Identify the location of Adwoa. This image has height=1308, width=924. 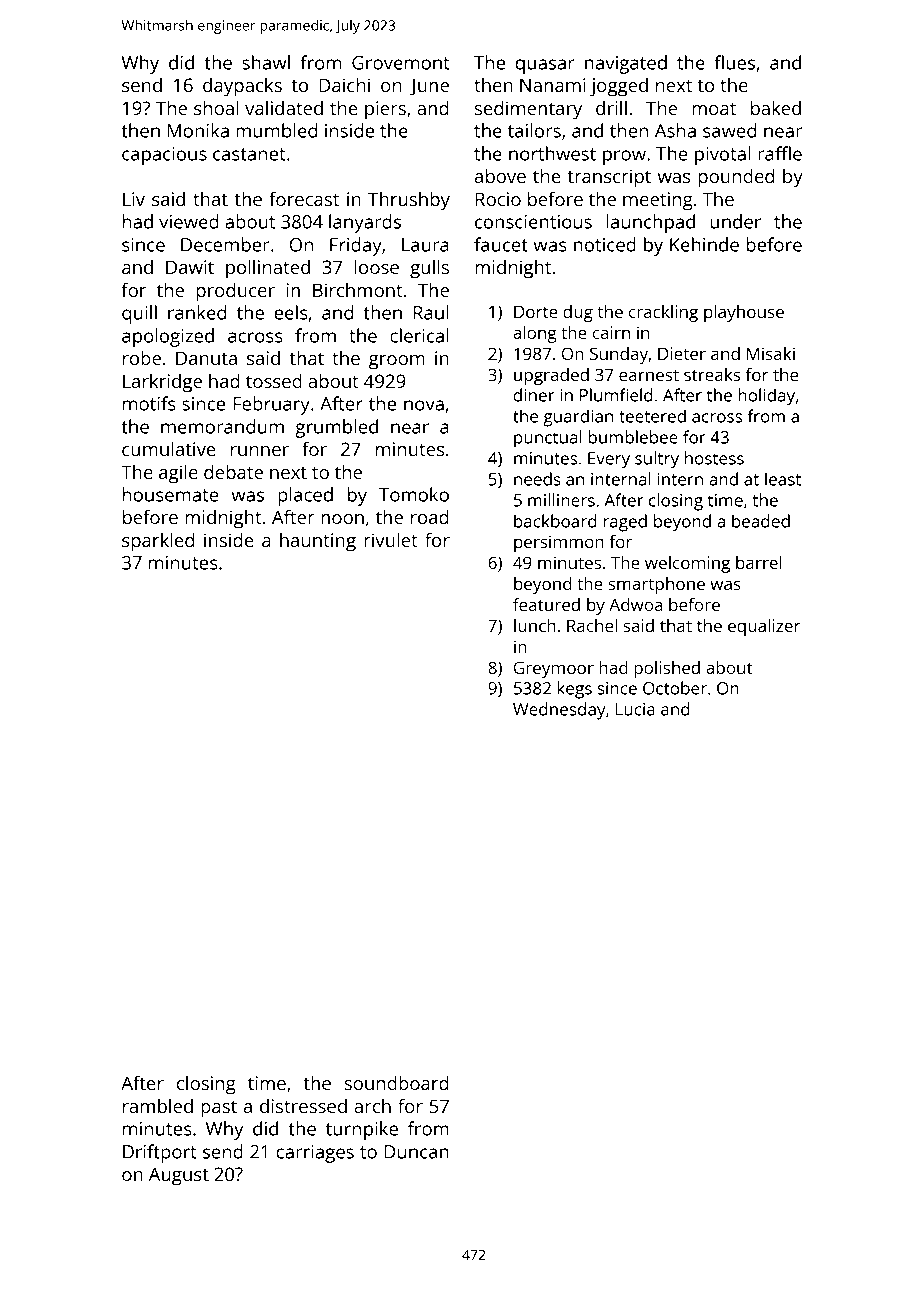
(636, 604).
